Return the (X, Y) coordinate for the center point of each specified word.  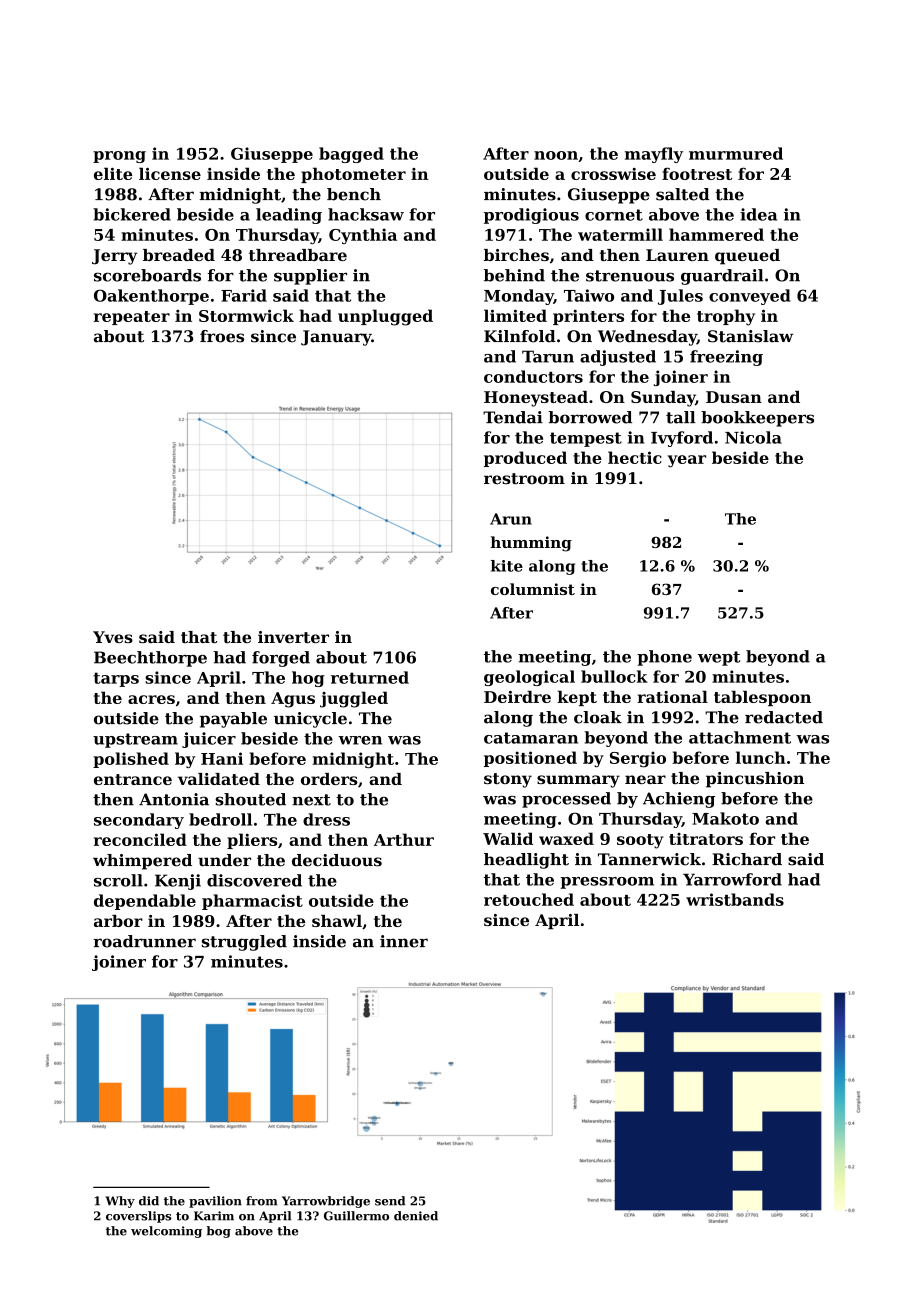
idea (758, 214)
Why (120, 1202)
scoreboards (147, 275)
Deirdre (517, 697)
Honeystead (536, 399)
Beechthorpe (150, 659)
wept (719, 658)
